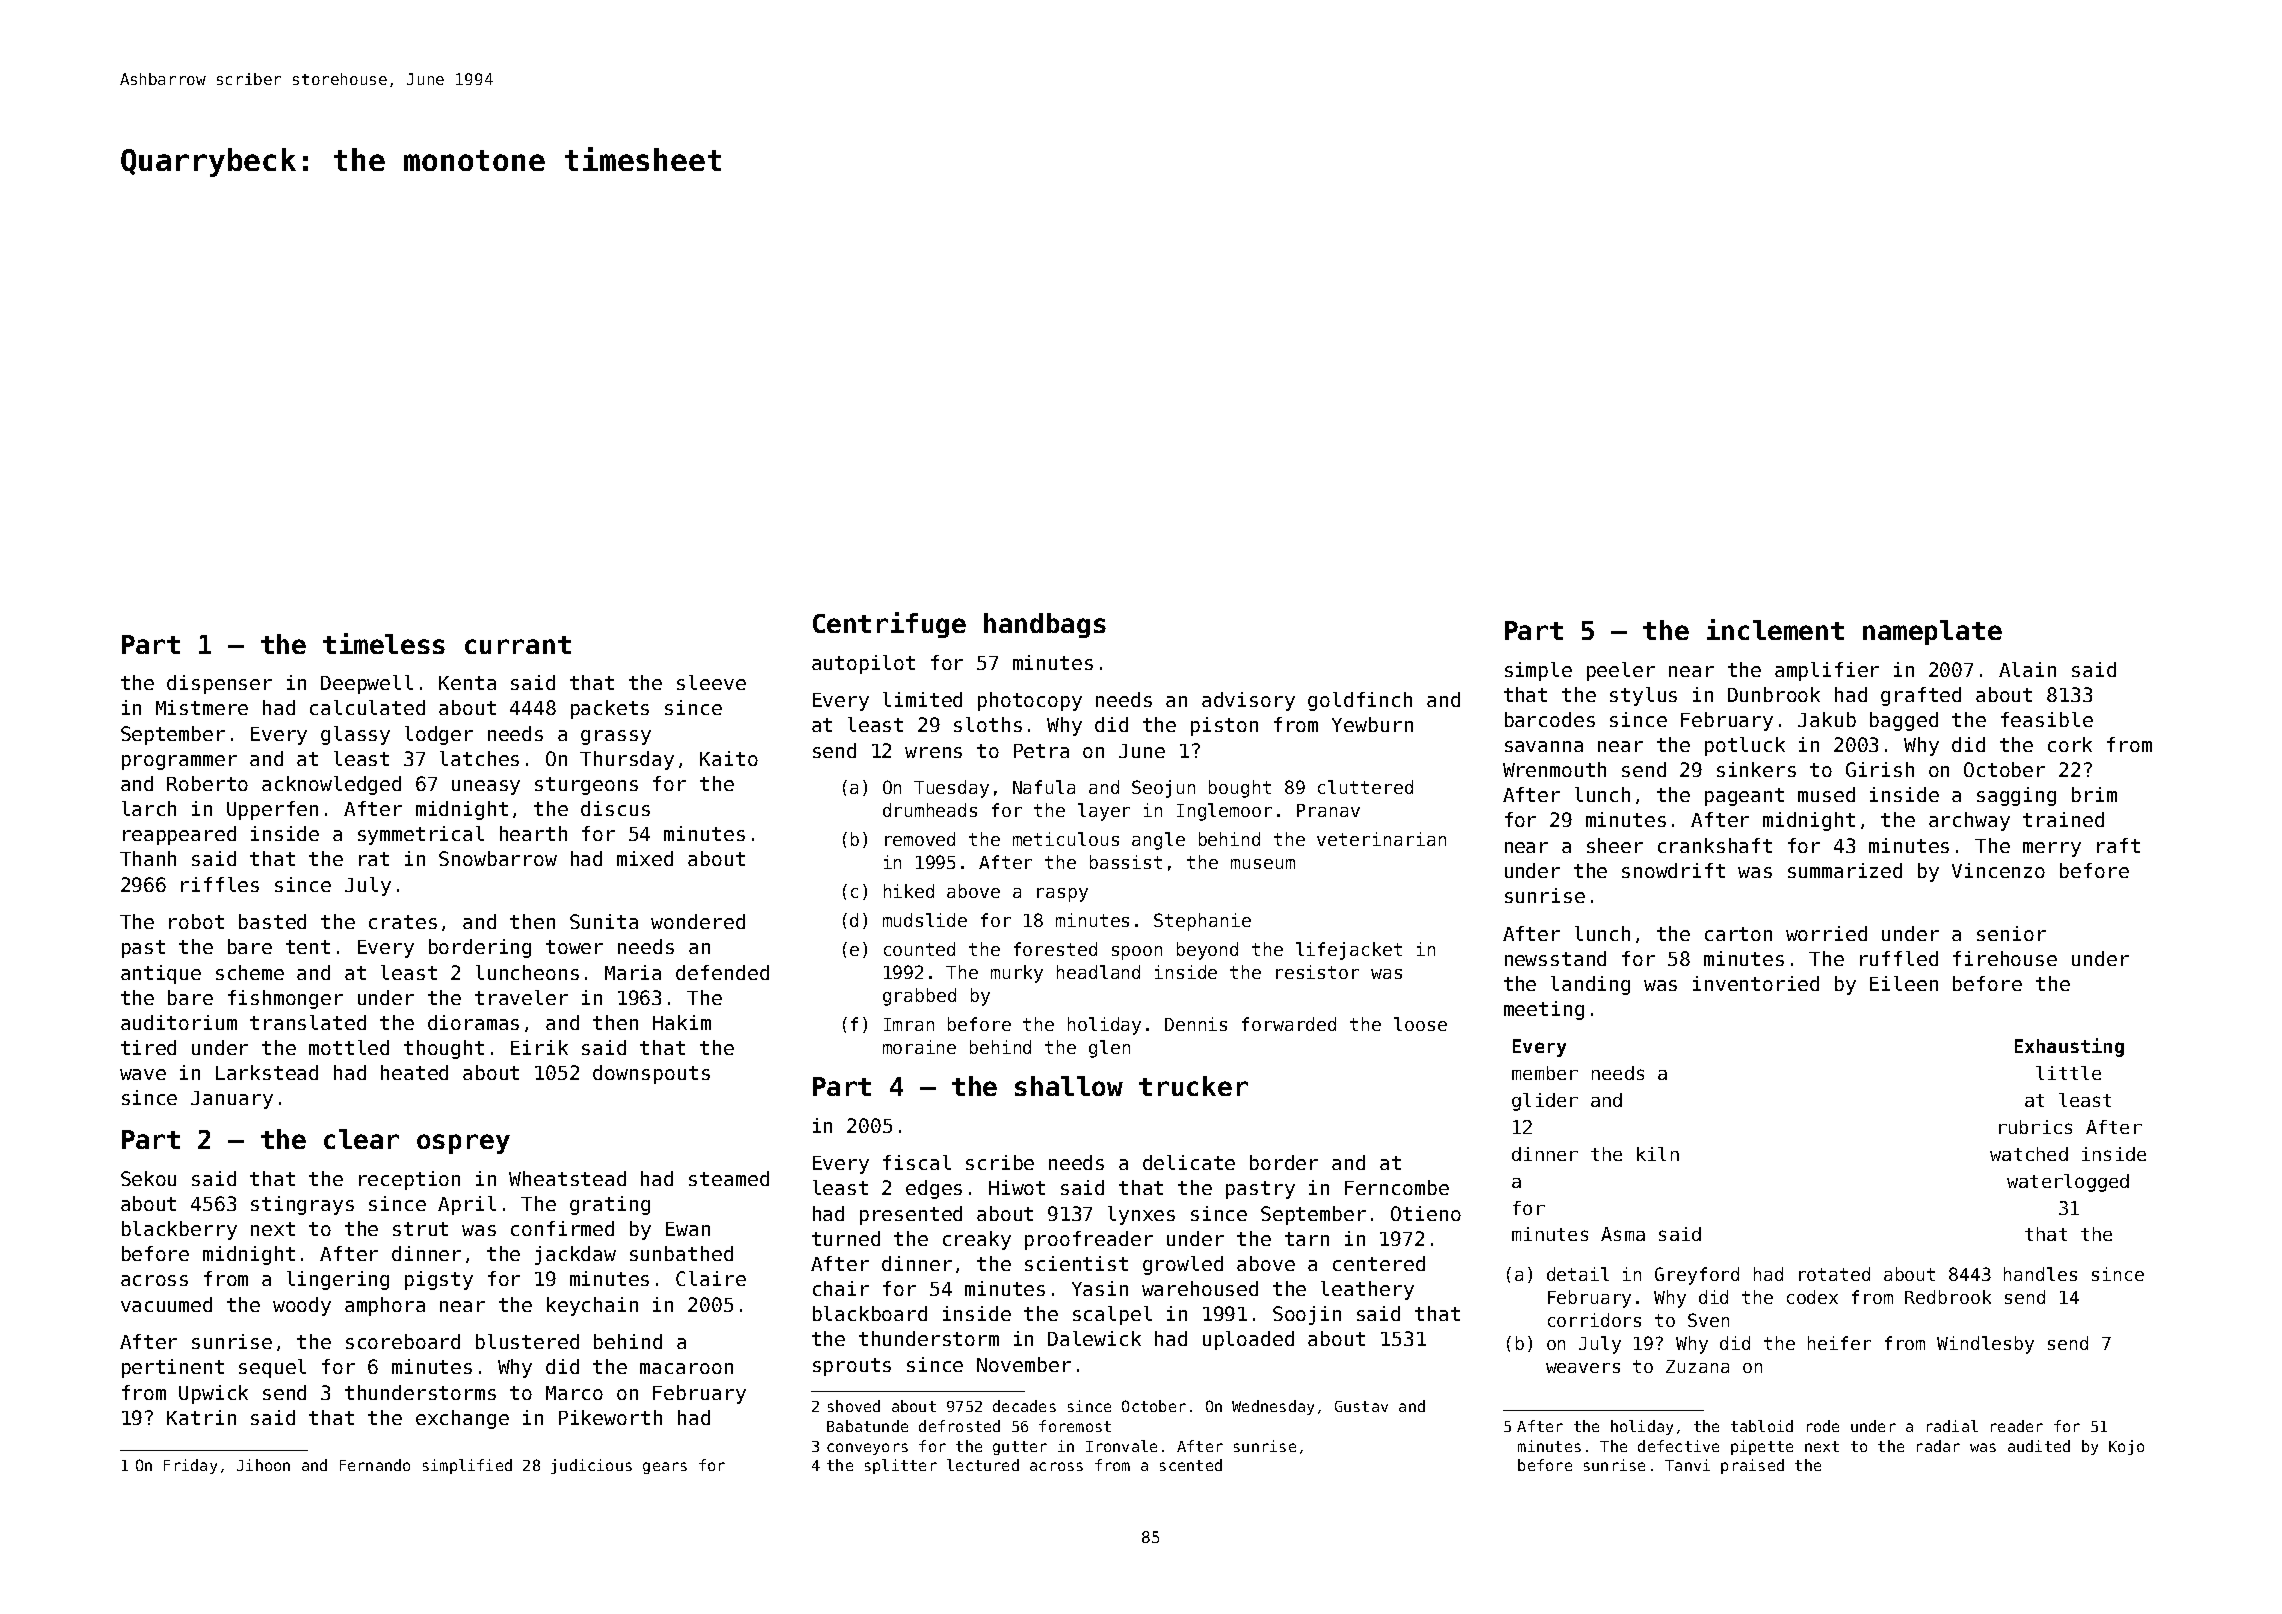 The width and height of the screenshot is (2282, 1614). I want to click on Mistmere, so click(202, 707).
